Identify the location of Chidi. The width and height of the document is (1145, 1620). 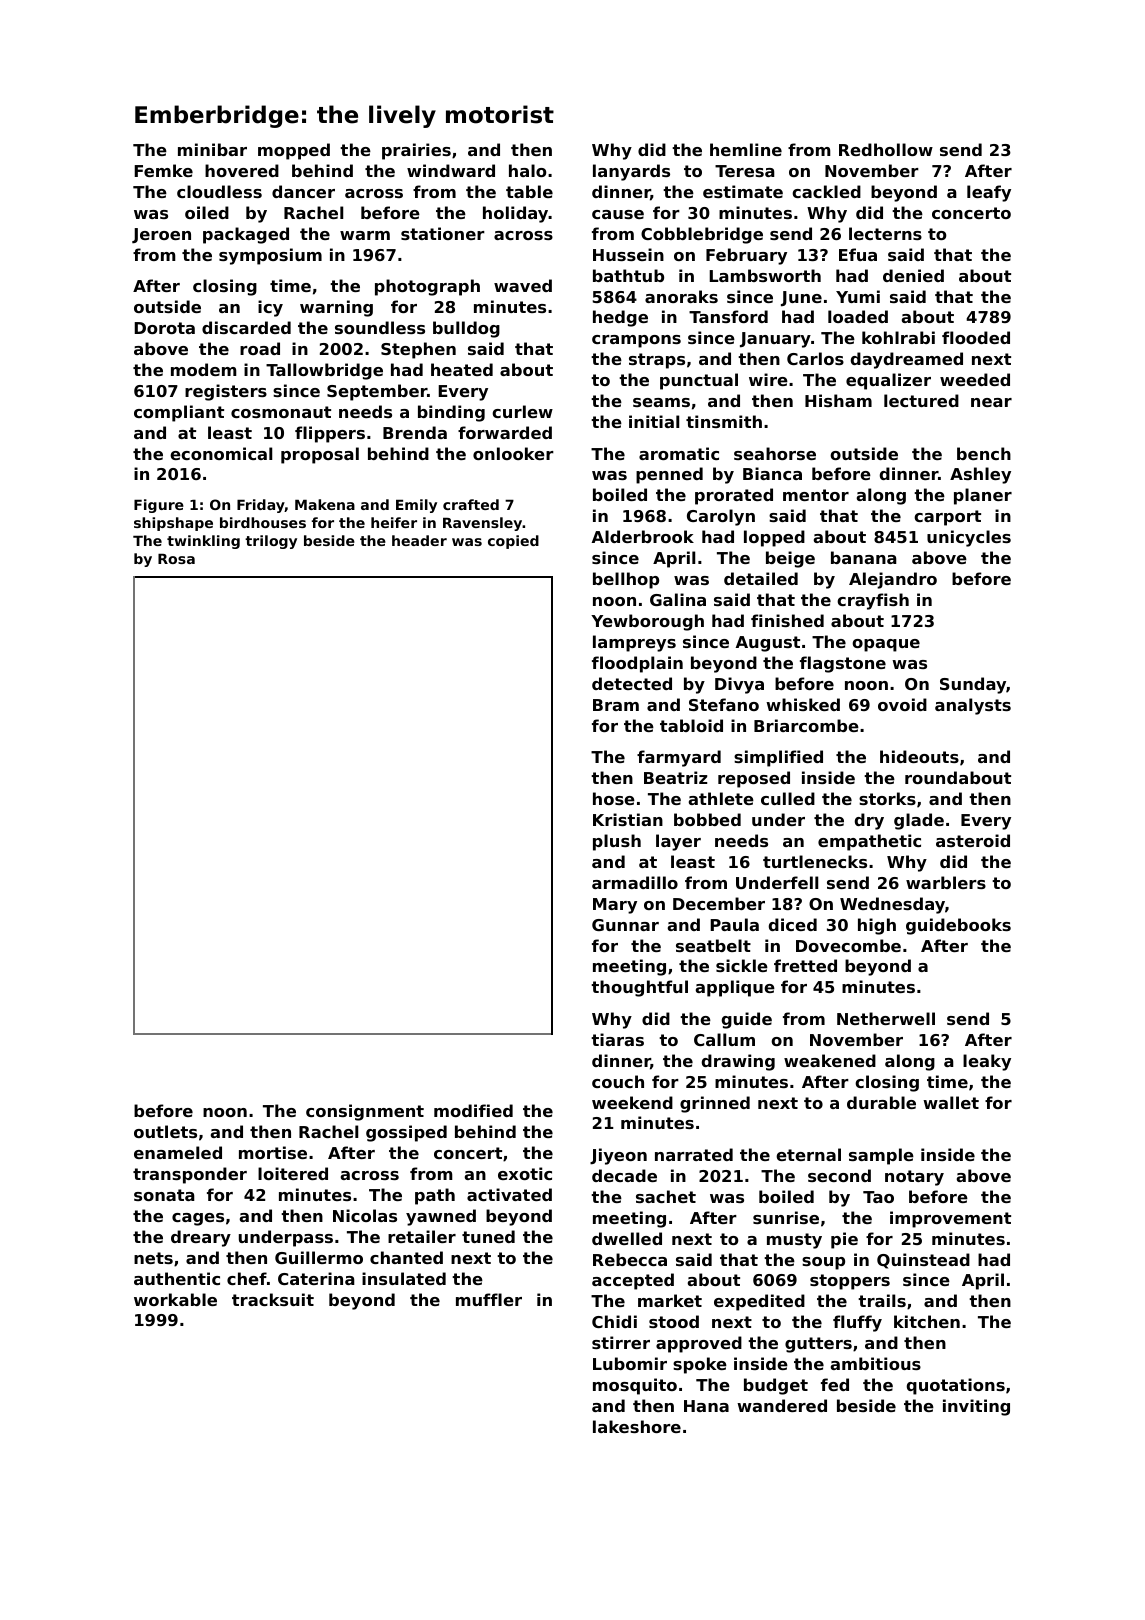
(614, 1321).
